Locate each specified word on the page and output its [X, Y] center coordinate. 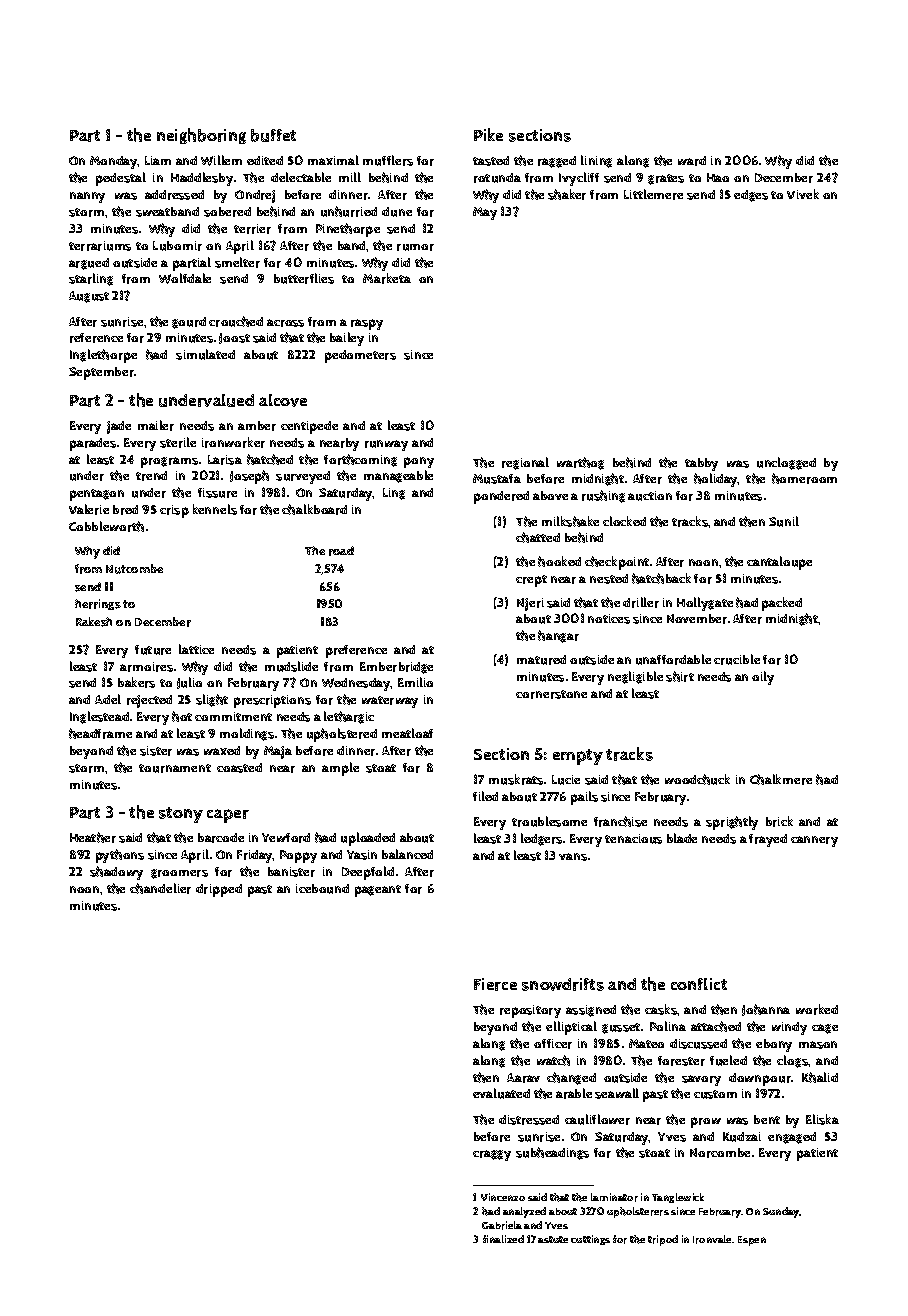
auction [650, 496]
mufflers [388, 160]
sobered [227, 212]
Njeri [530, 604]
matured [541, 660]
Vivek [803, 194]
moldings [247, 734]
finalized [503, 1239]
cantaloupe [779, 563]
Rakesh [94, 622]
